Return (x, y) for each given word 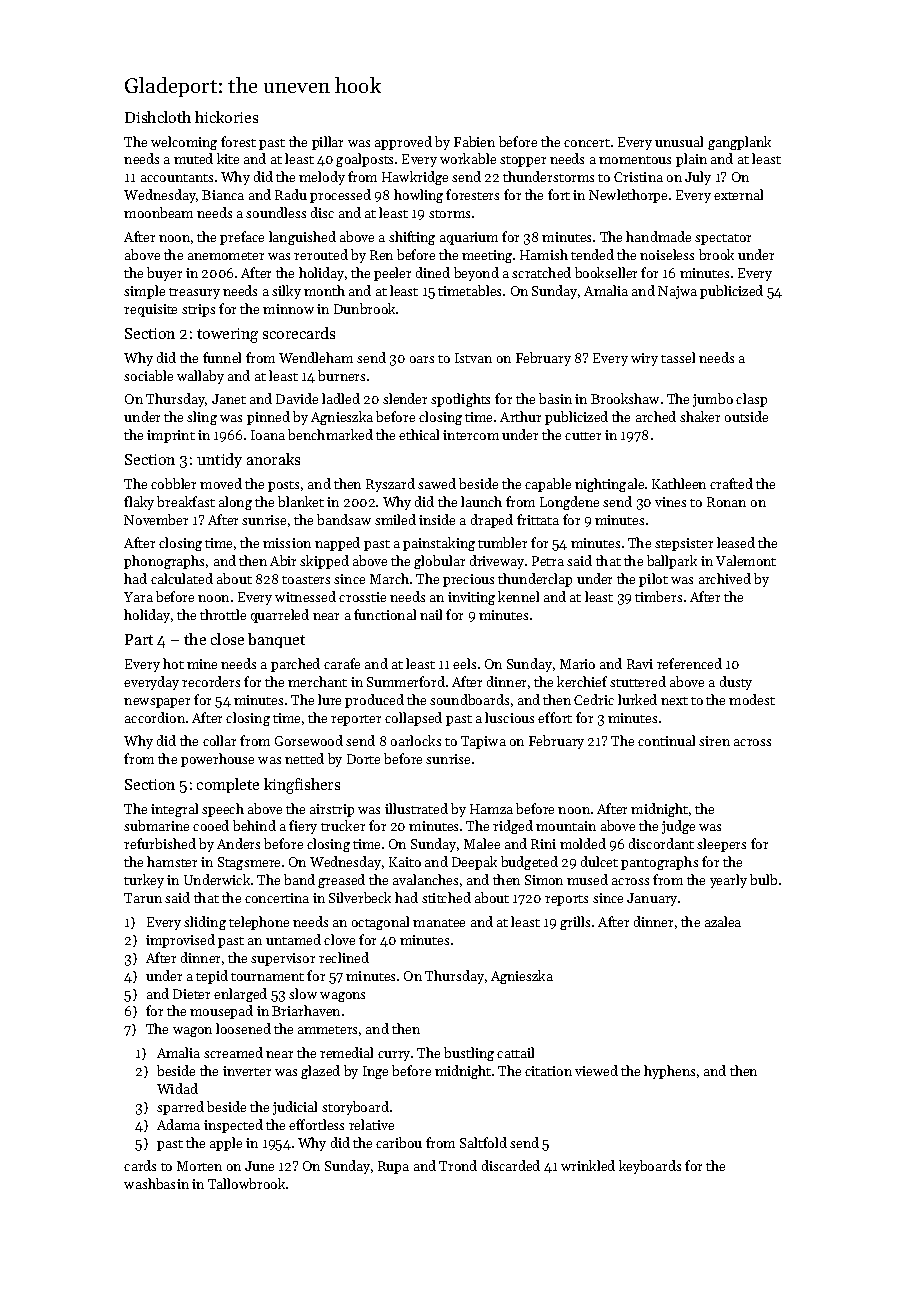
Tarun (143, 898)
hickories (226, 117)
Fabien (474, 141)
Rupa (393, 1167)
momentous (635, 160)
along (235, 503)
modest (752, 699)
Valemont (746, 560)
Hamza (491, 809)
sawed (437, 483)
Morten (199, 1166)
